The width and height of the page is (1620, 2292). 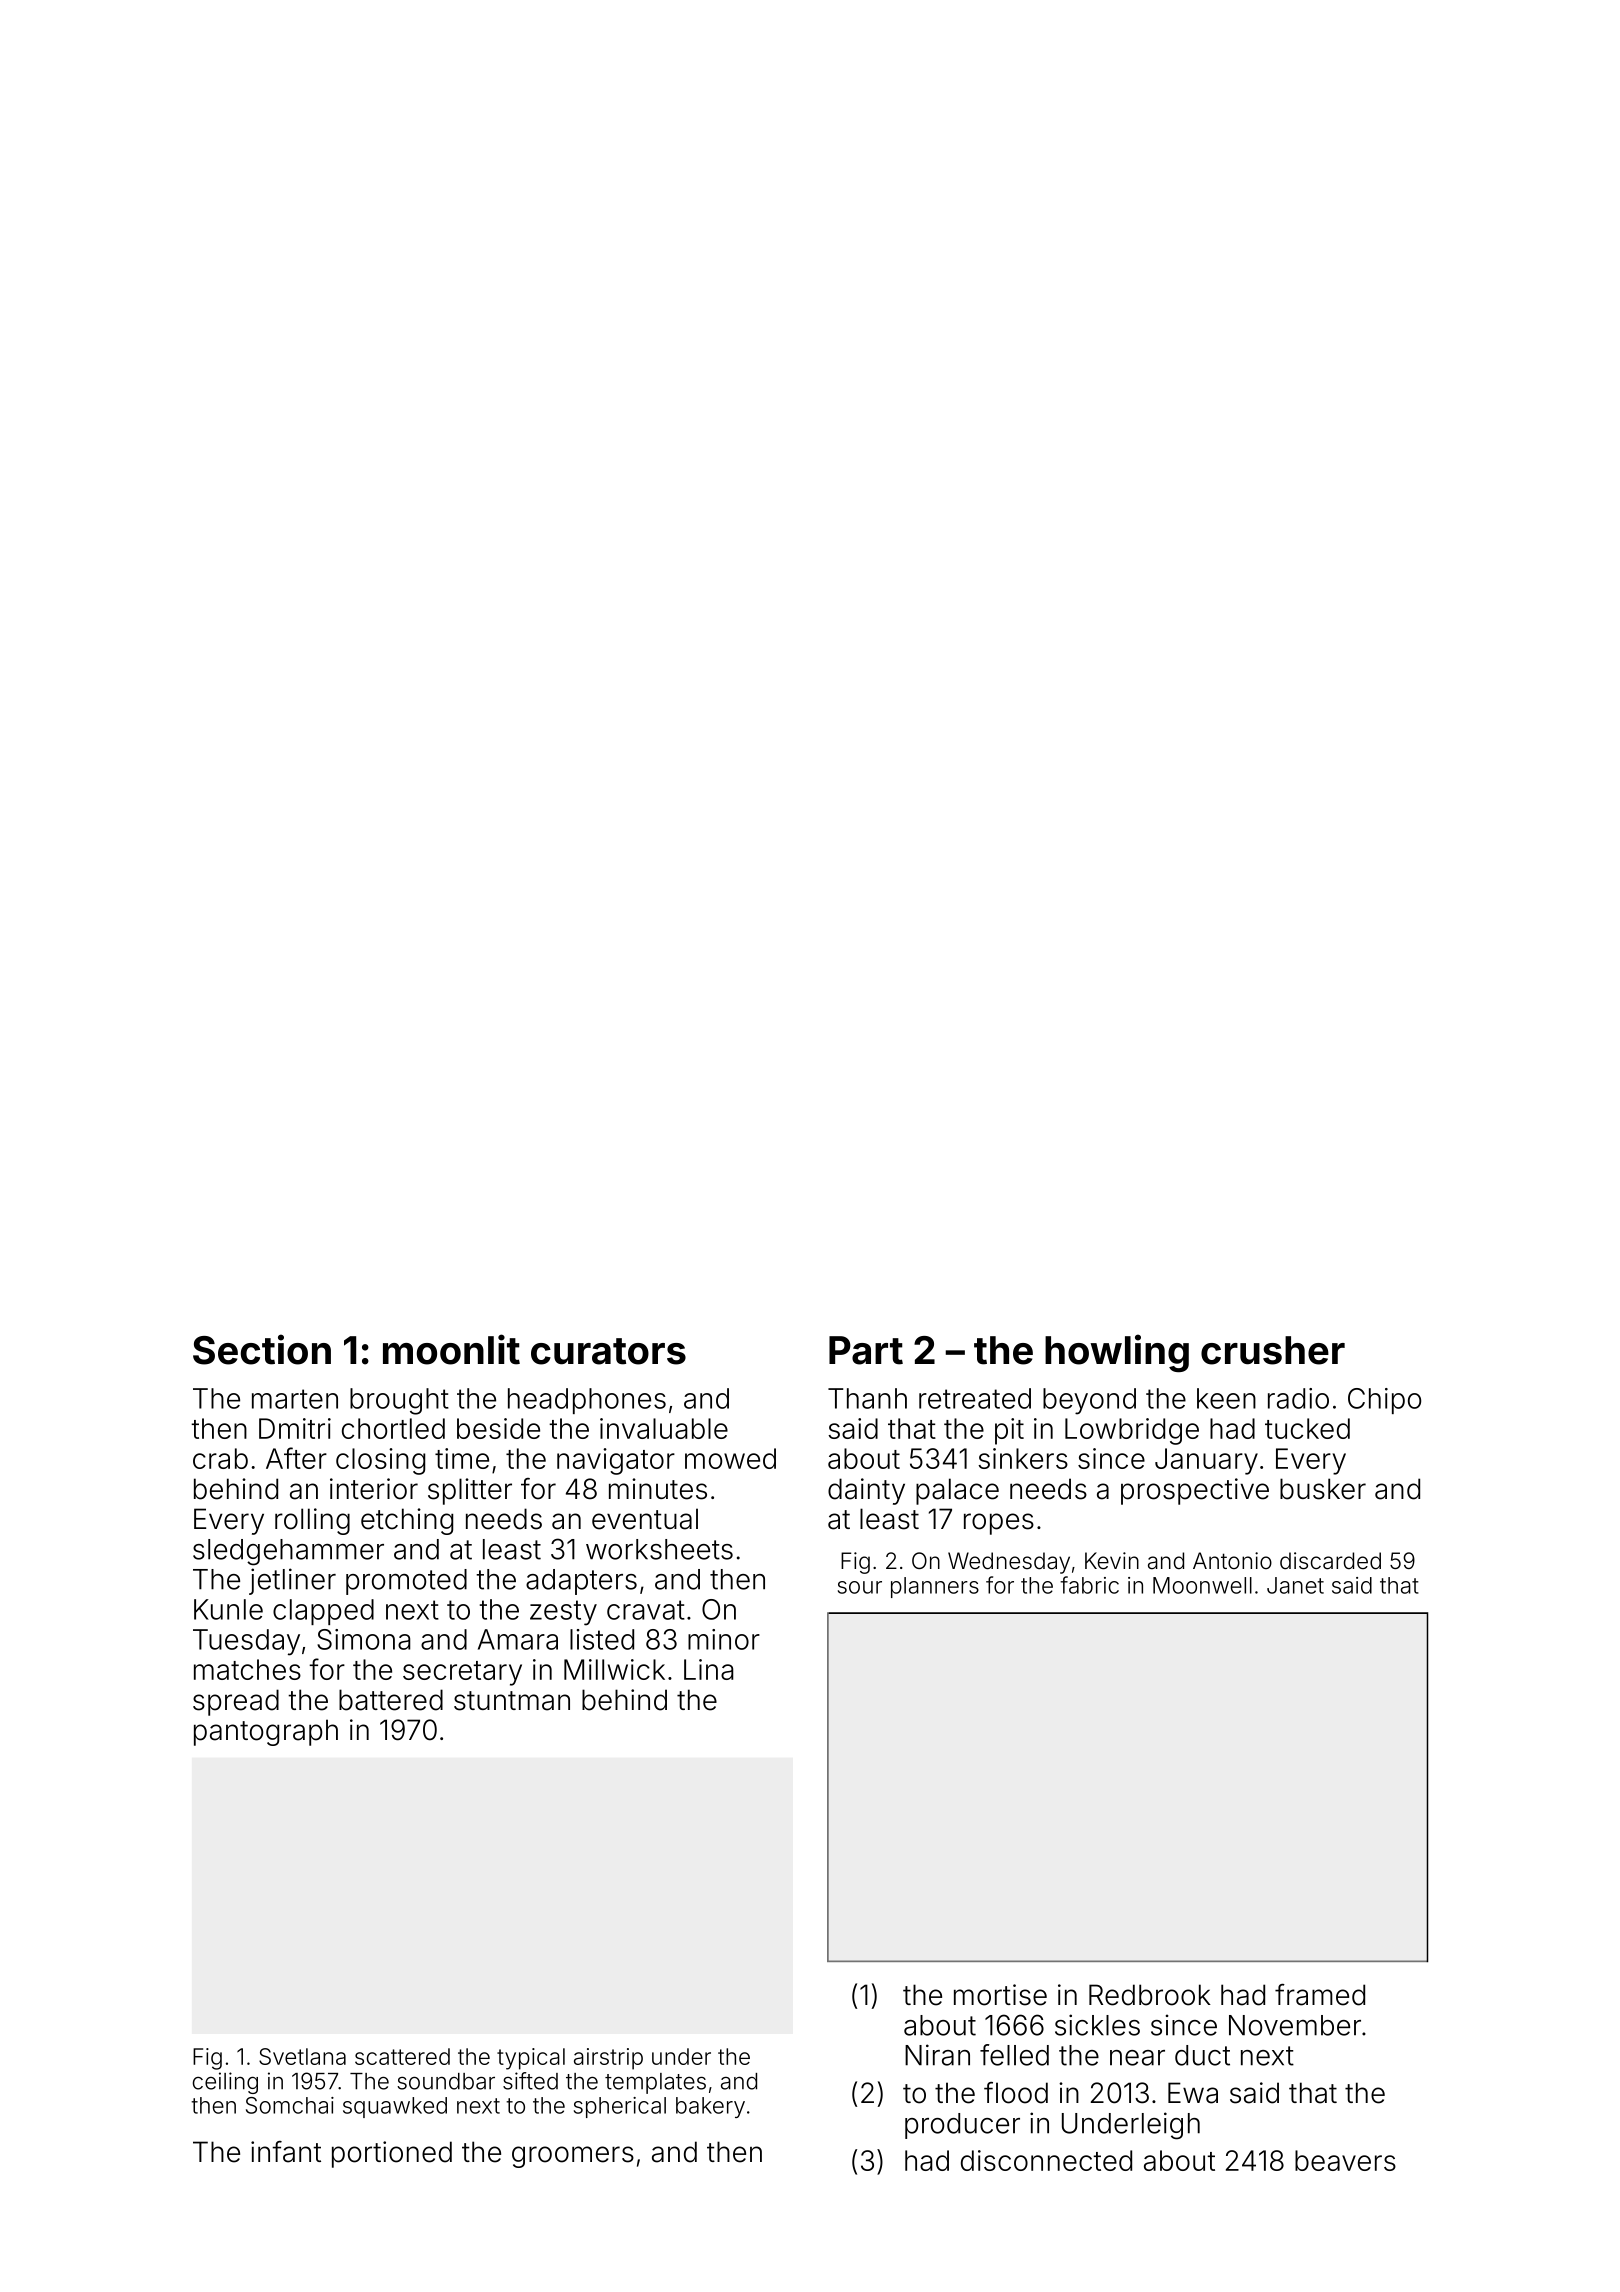 What do you see at coordinates (573, 2157) in the page?
I see `groomers` at bounding box center [573, 2157].
